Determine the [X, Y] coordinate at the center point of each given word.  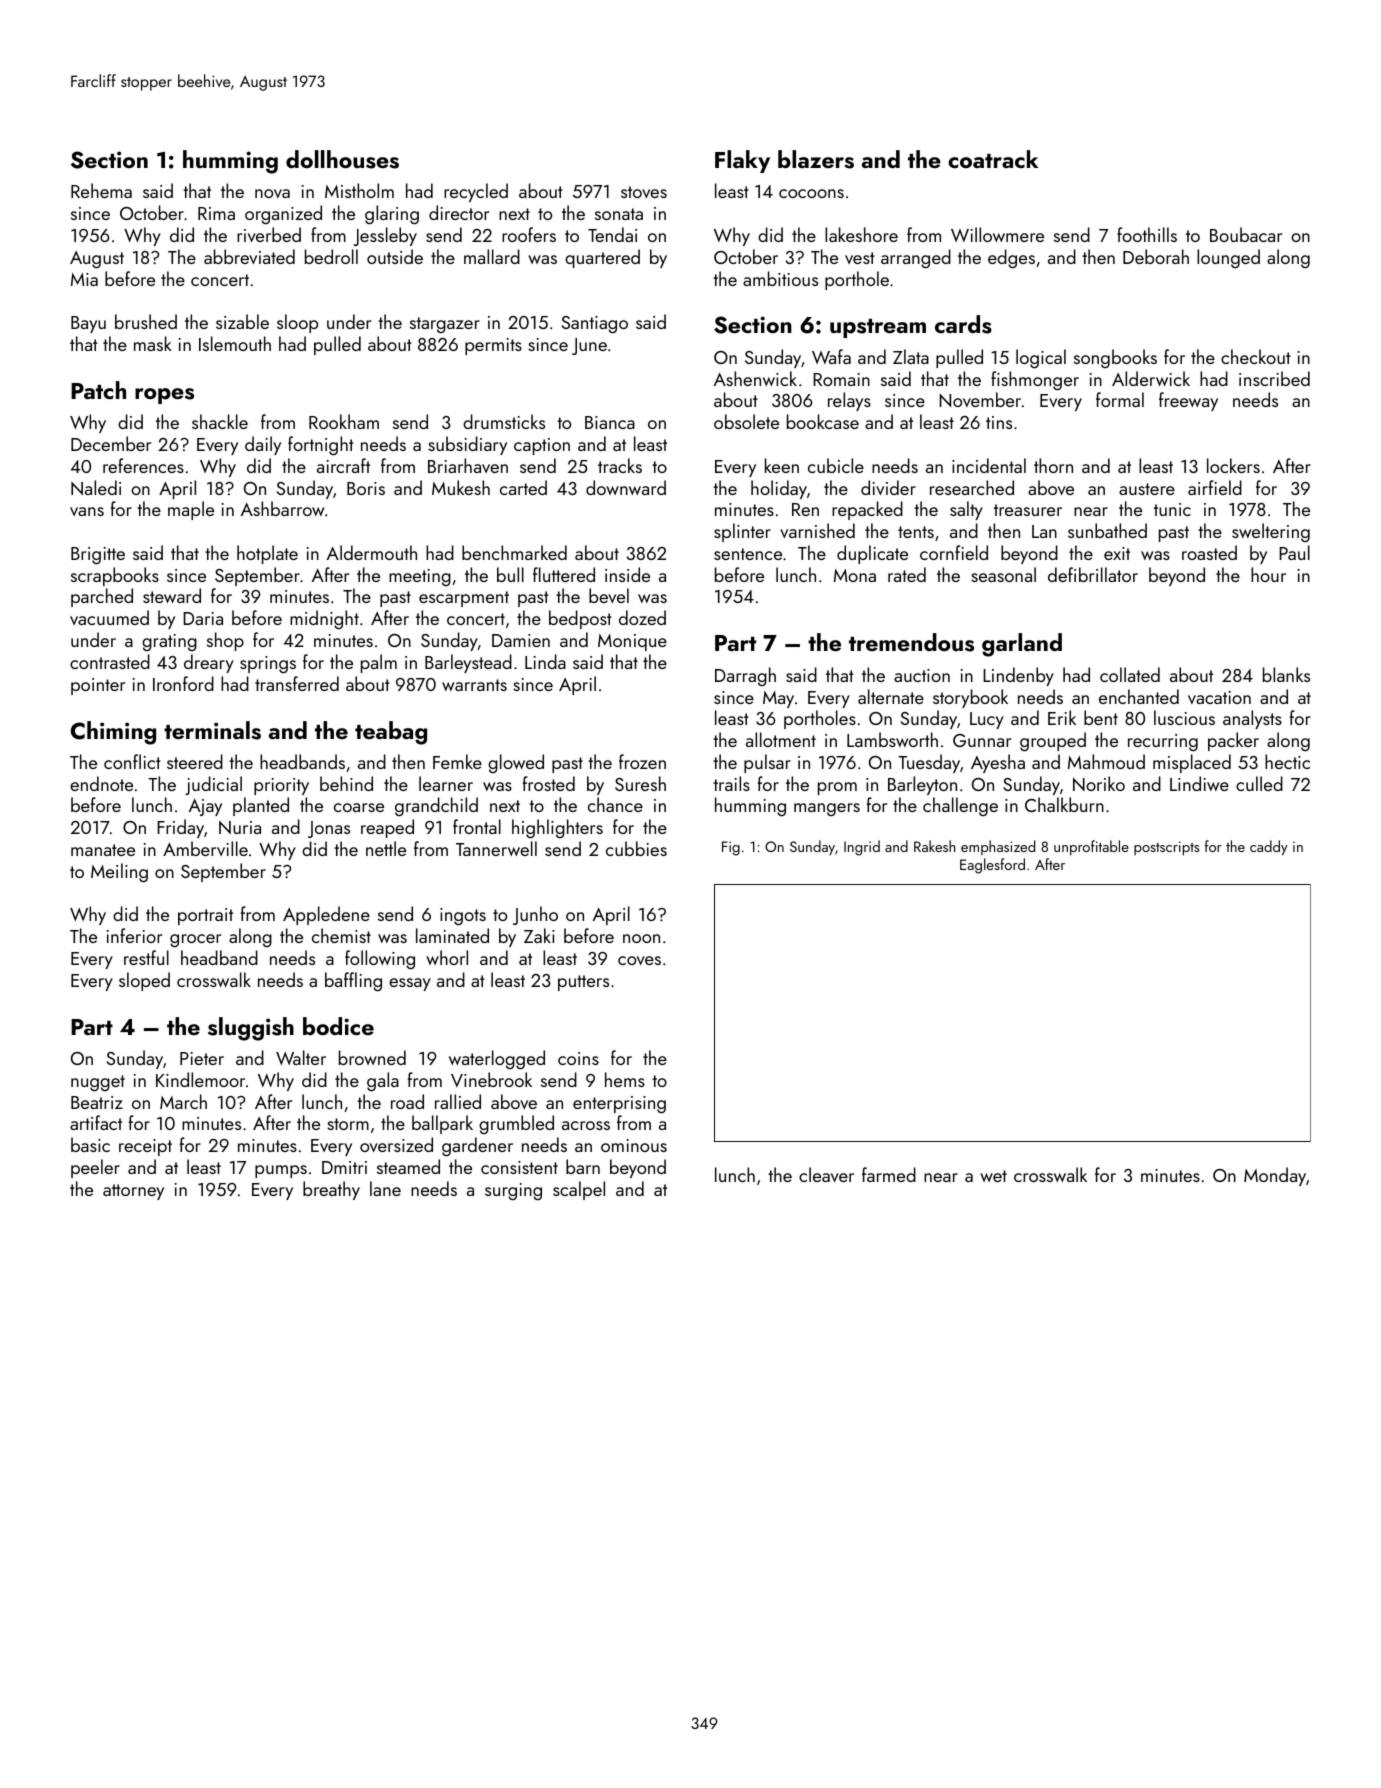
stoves [644, 192]
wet [993, 1176]
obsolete [746, 421]
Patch [98, 390]
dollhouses [342, 159]
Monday [1275, 1176]
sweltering [1271, 533]
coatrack [993, 159]
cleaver [826, 1174]
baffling [353, 981]
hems [625, 1079]
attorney [133, 1192]
